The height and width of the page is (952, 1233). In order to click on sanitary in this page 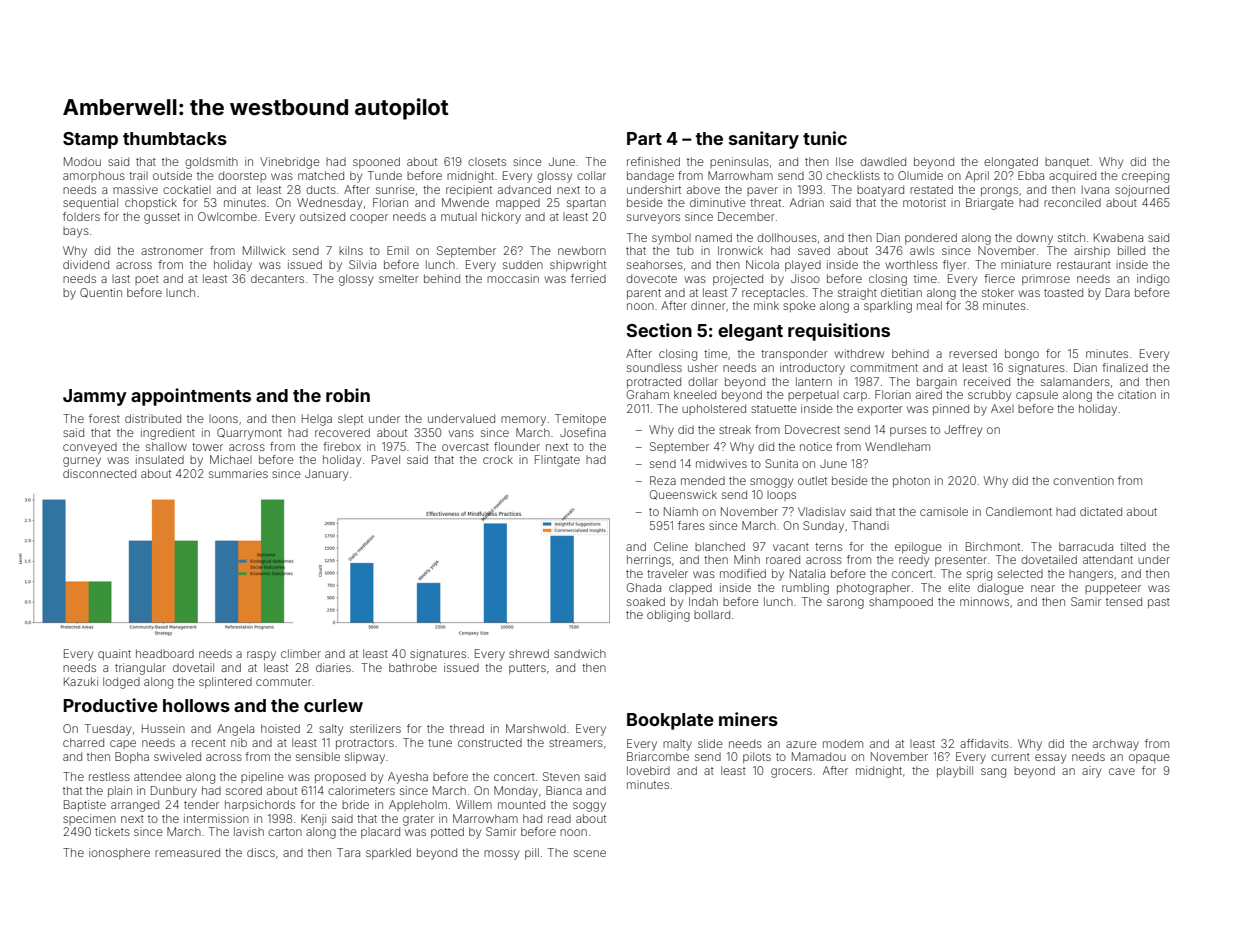, I will do `click(764, 140)`.
